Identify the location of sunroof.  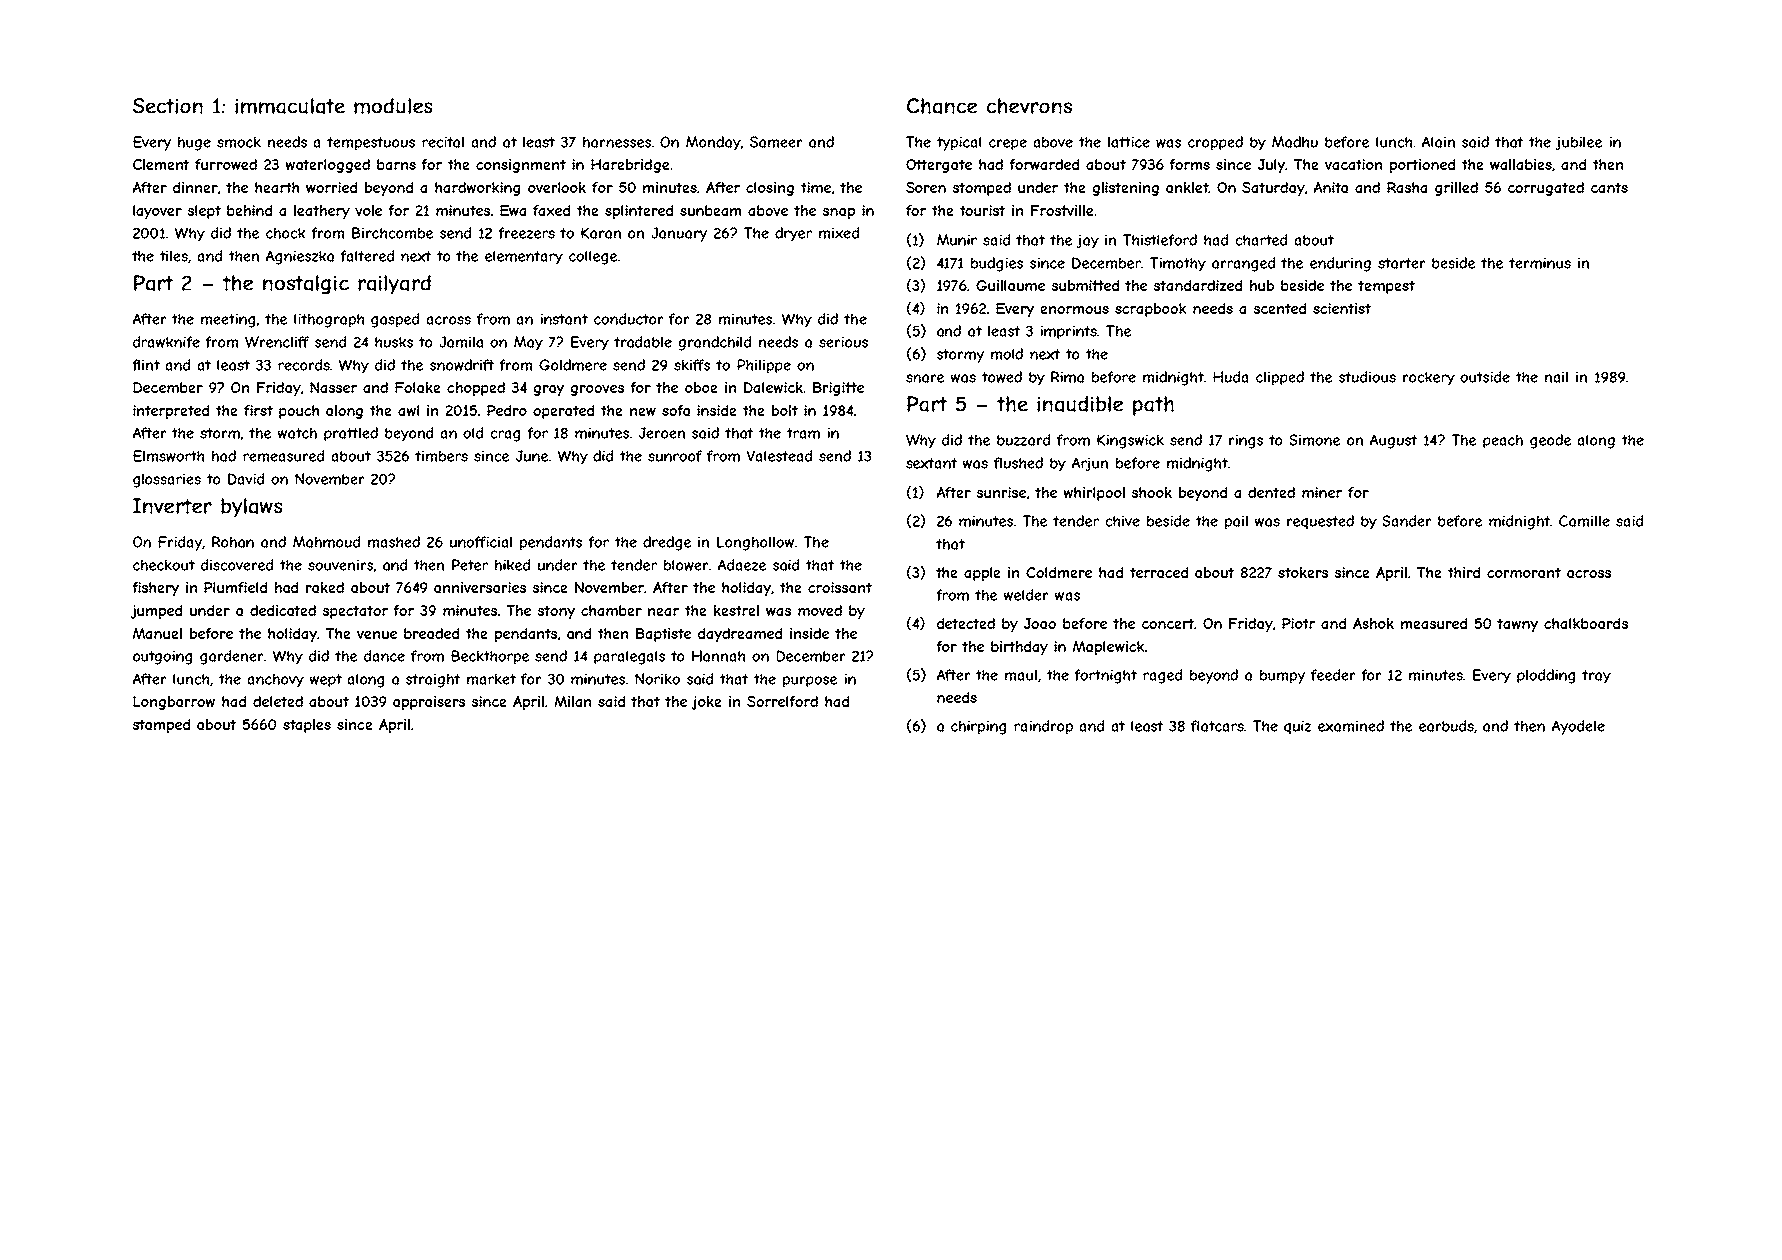
(675, 456).
